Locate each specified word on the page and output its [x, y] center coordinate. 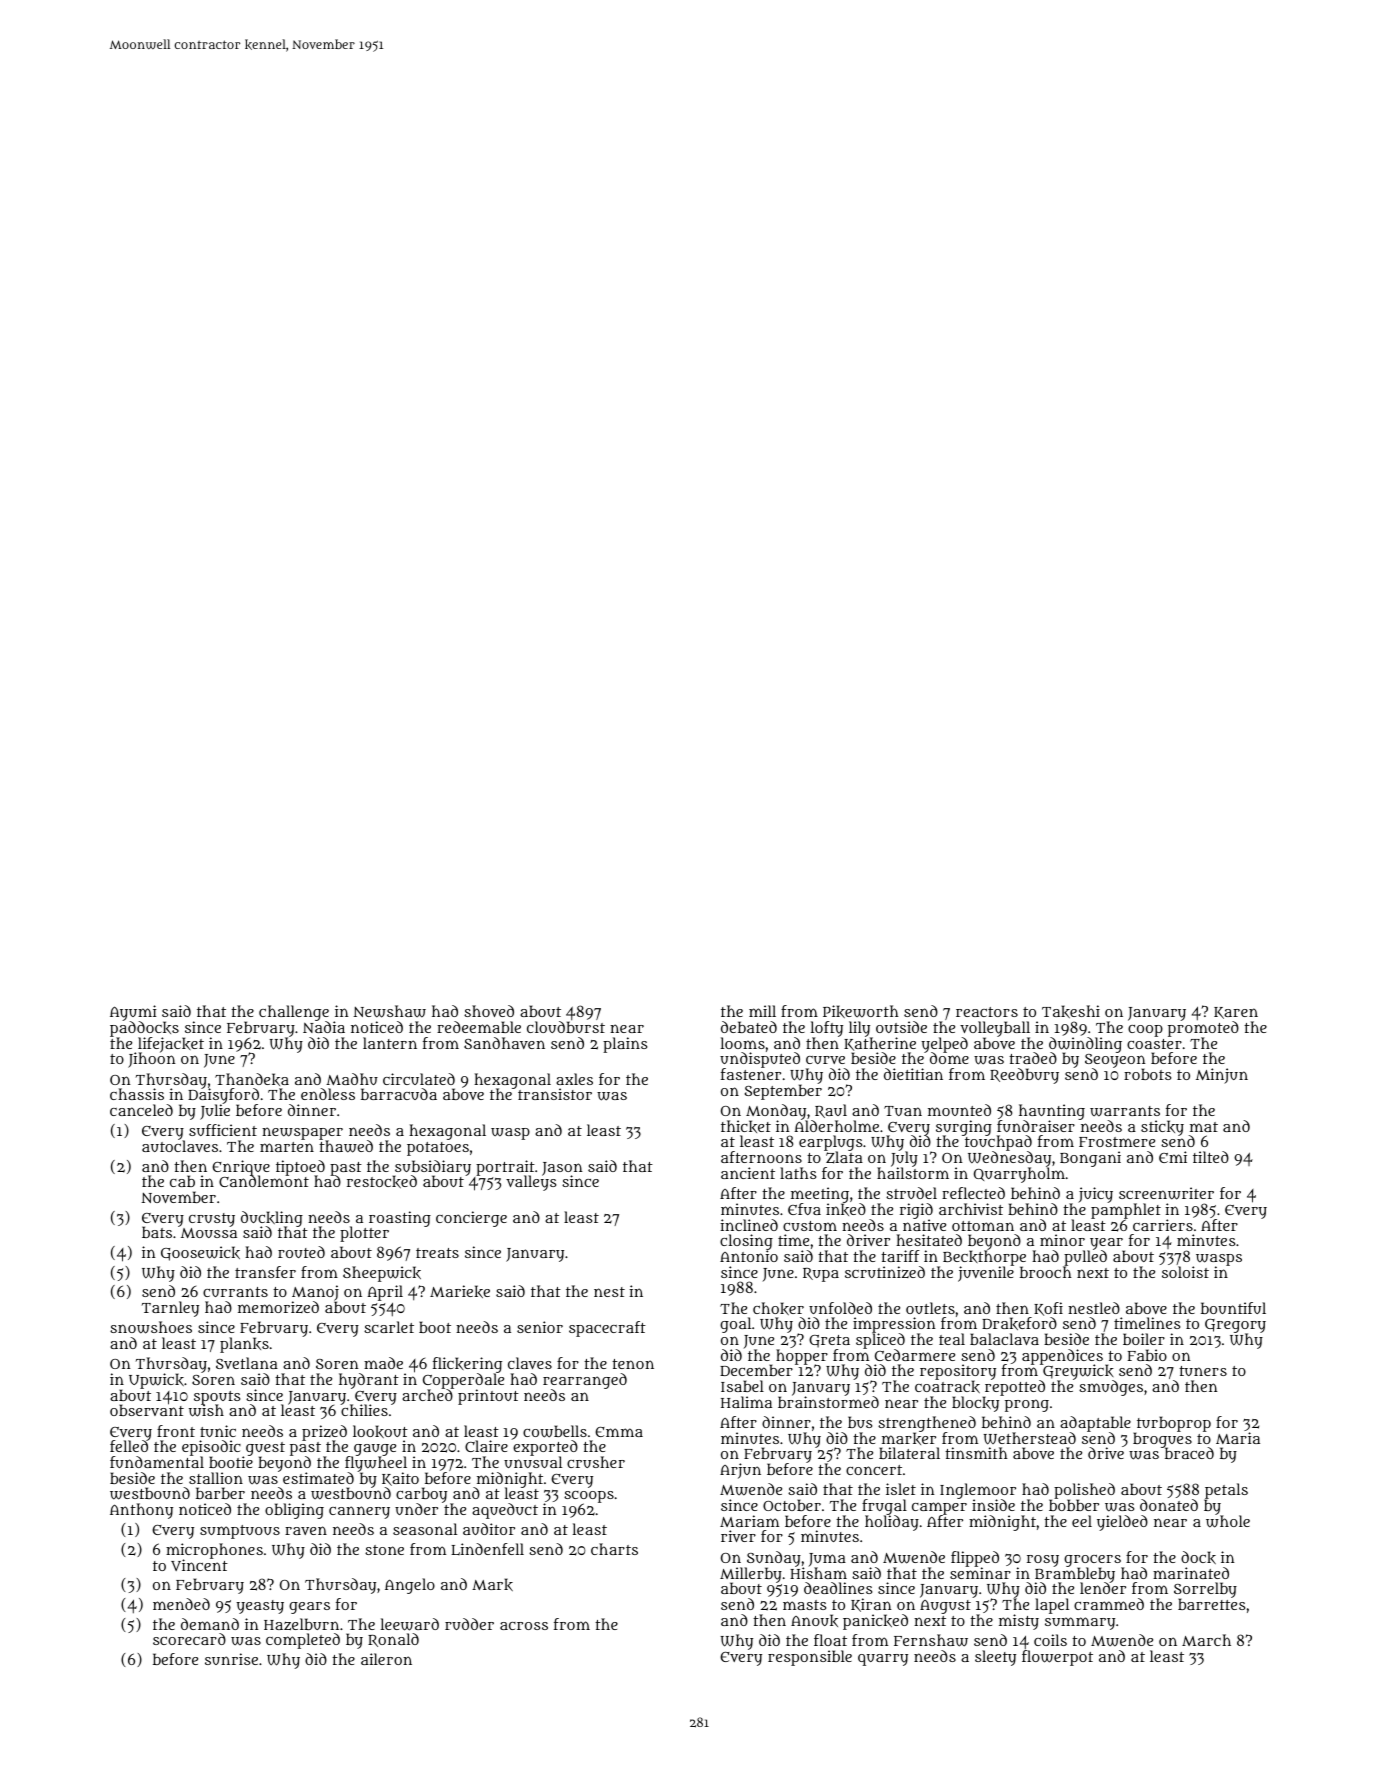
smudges [1111, 1388]
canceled [141, 1110]
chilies [364, 1410]
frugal [884, 1507]
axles [574, 1079]
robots [1147, 1074]
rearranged [585, 1381]
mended [181, 1604]
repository [958, 1372]
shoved [489, 1011]
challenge [294, 1013]
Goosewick [200, 1253]
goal [735, 1325]
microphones [214, 1551]
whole [1228, 1522]
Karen [1236, 1013]
